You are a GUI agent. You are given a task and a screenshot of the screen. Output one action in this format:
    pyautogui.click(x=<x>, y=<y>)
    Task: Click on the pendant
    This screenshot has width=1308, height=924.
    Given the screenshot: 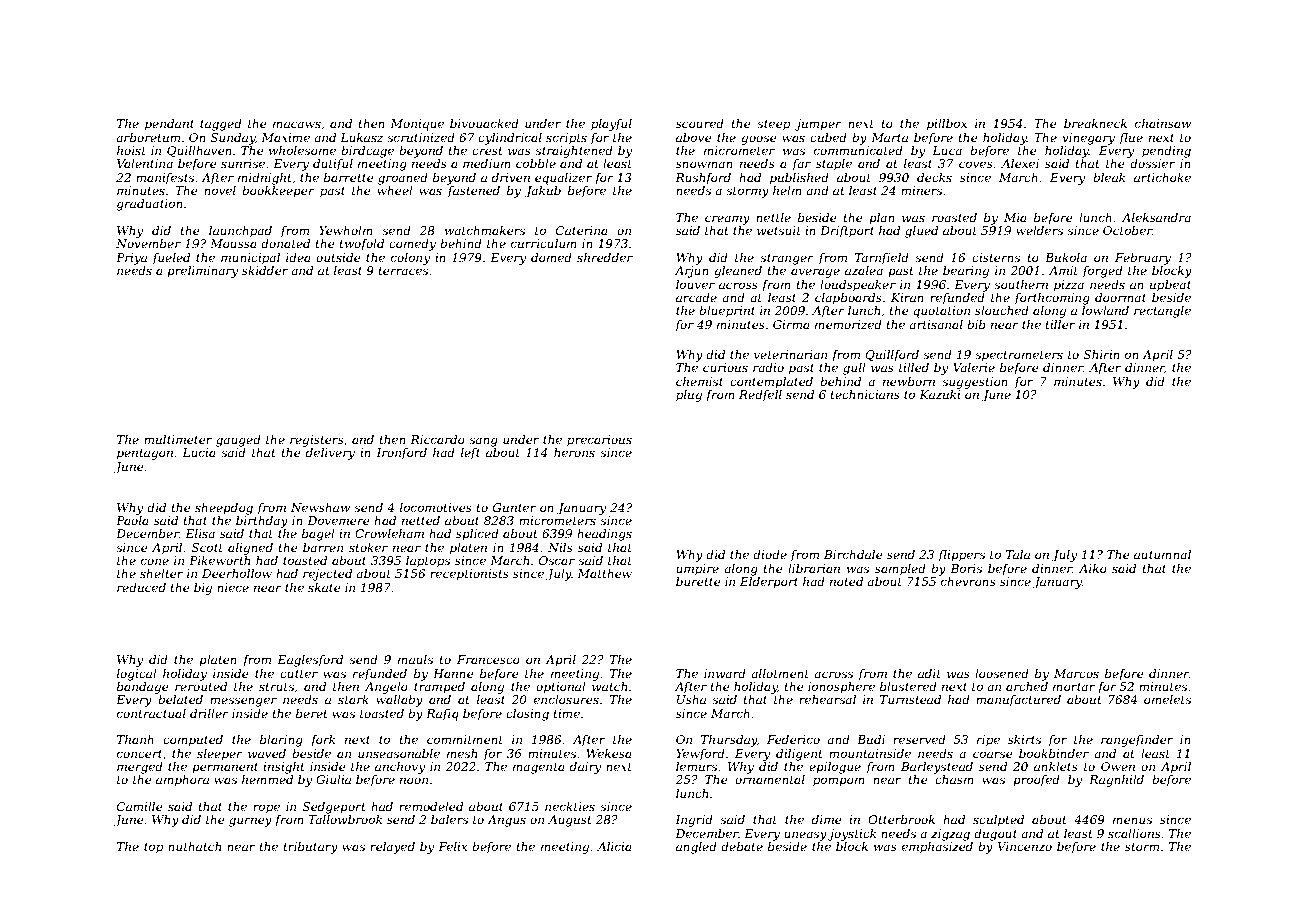 What is the action you would take?
    pyautogui.click(x=169, y=125)
